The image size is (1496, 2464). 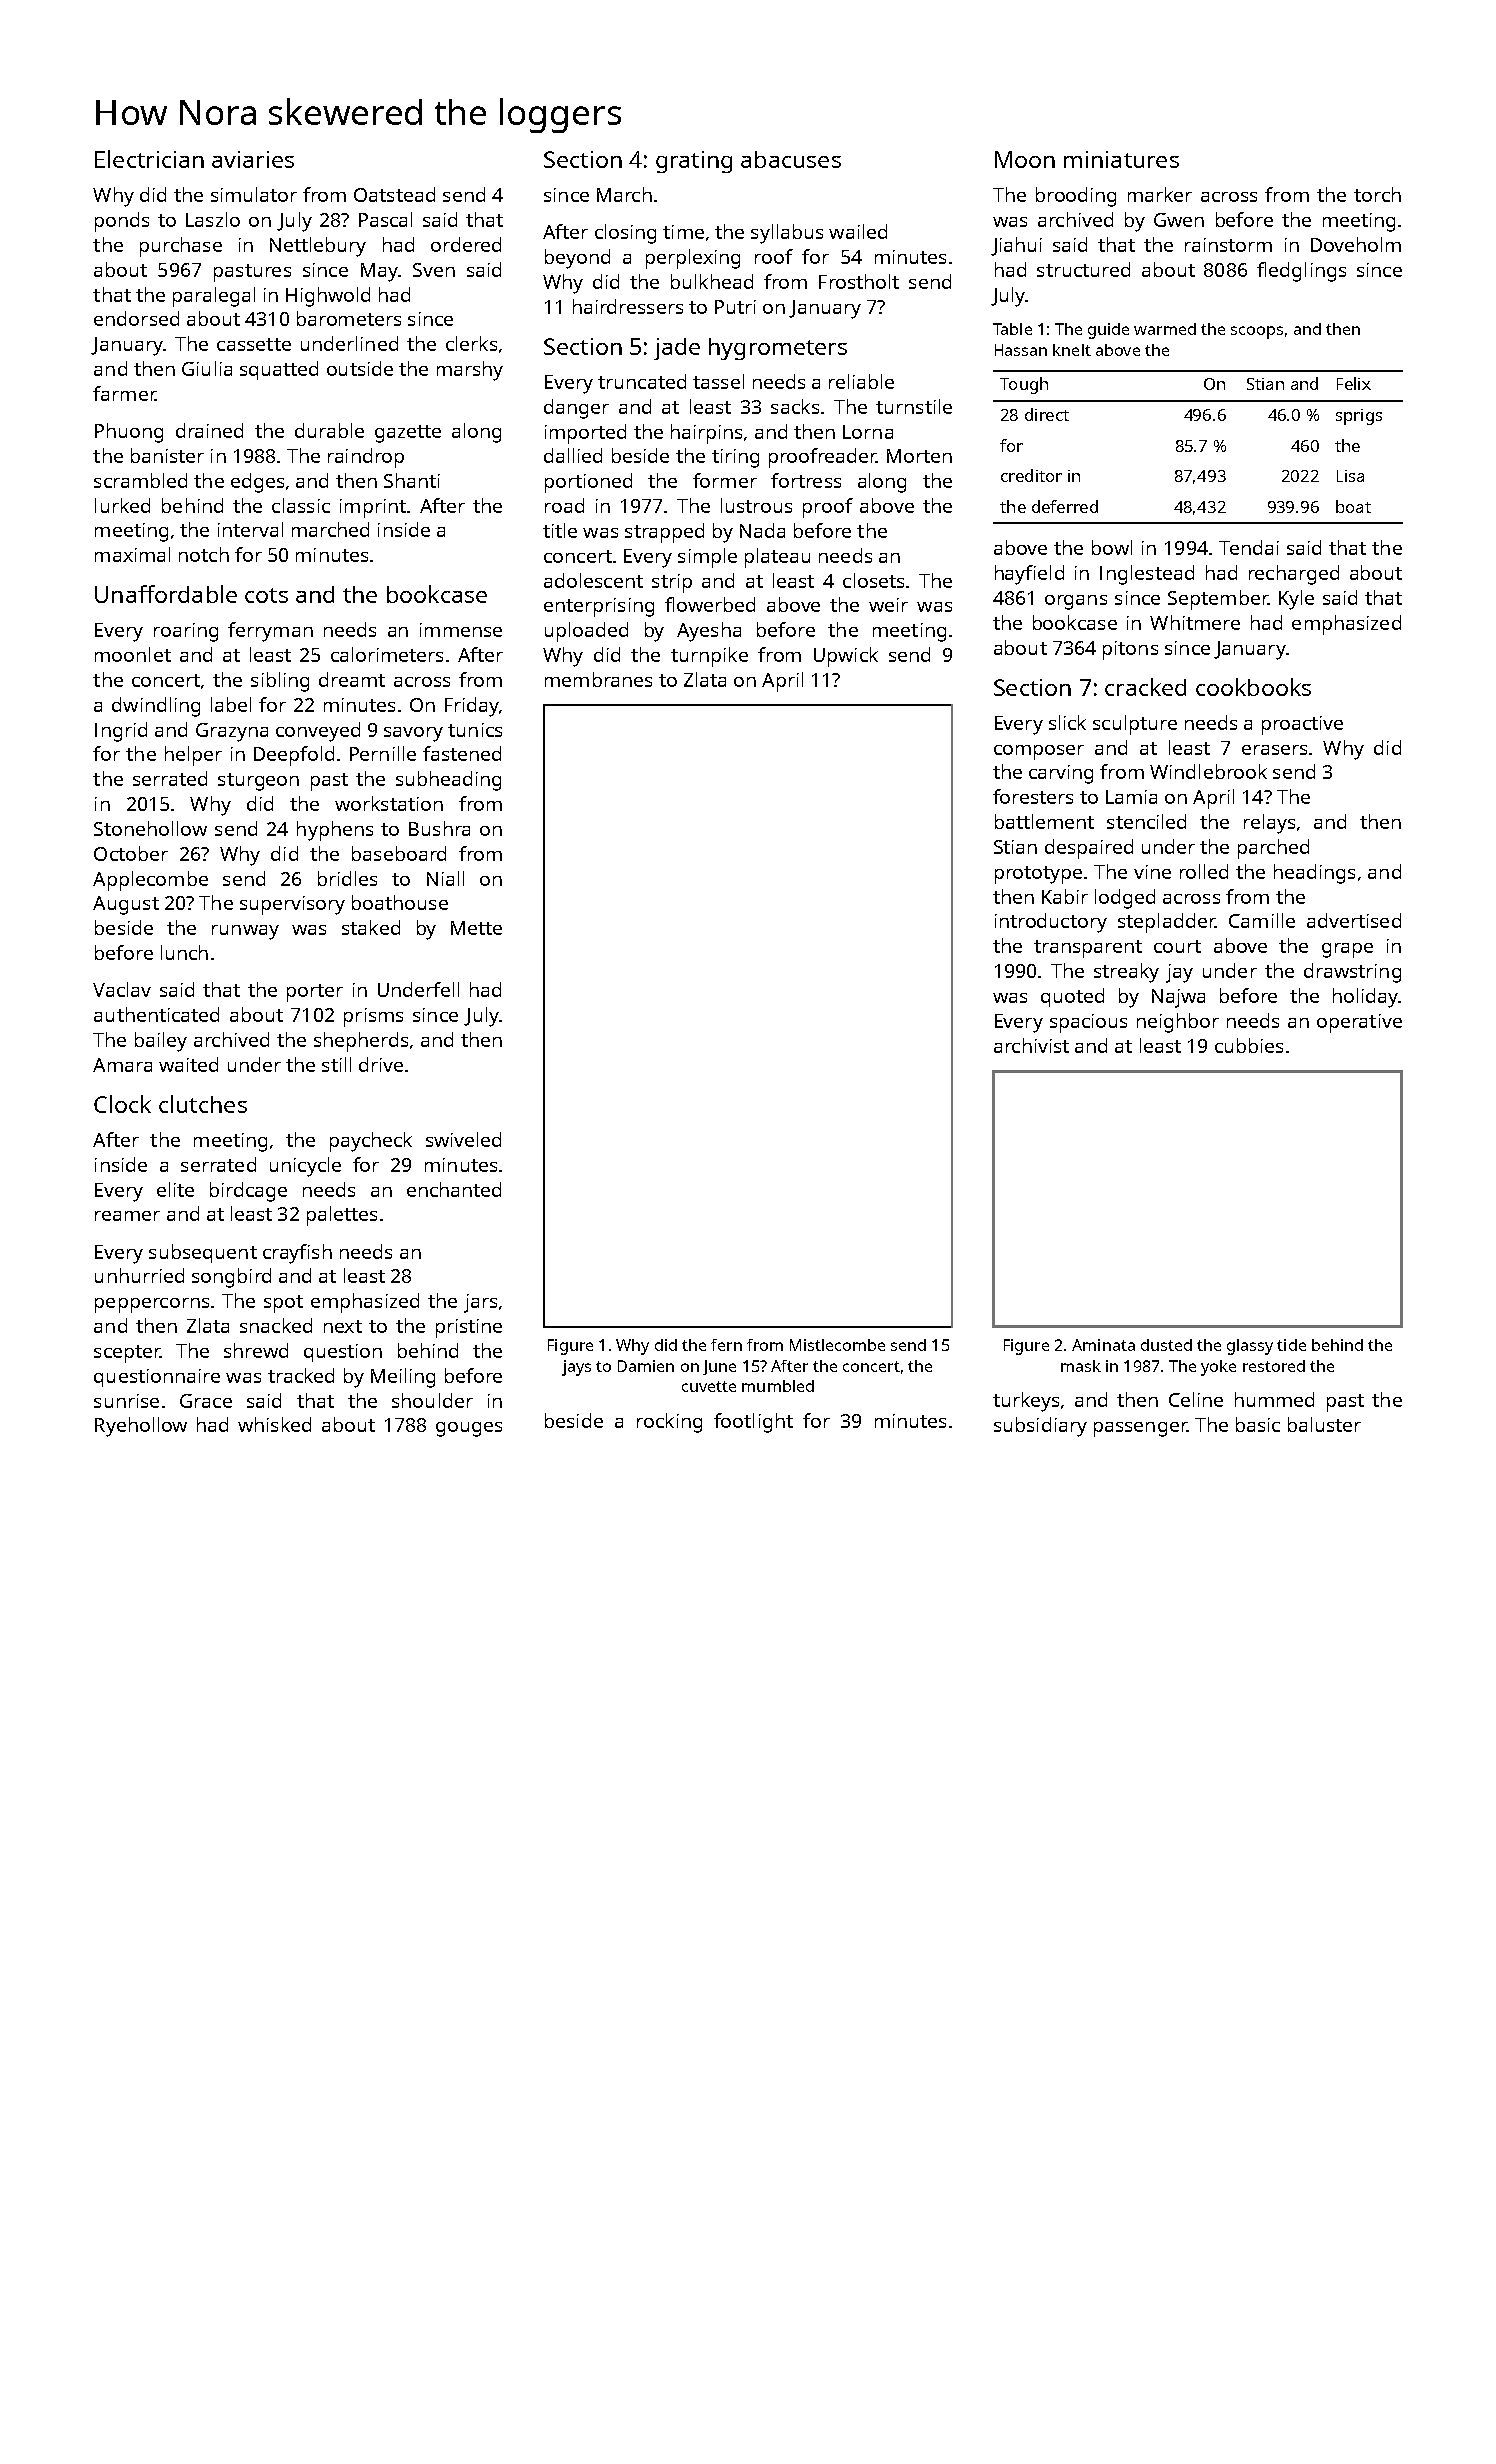 What do you see at coordinates (276, 1325) in the page?
I see `snacked` at bounding box center [276, 1325].
